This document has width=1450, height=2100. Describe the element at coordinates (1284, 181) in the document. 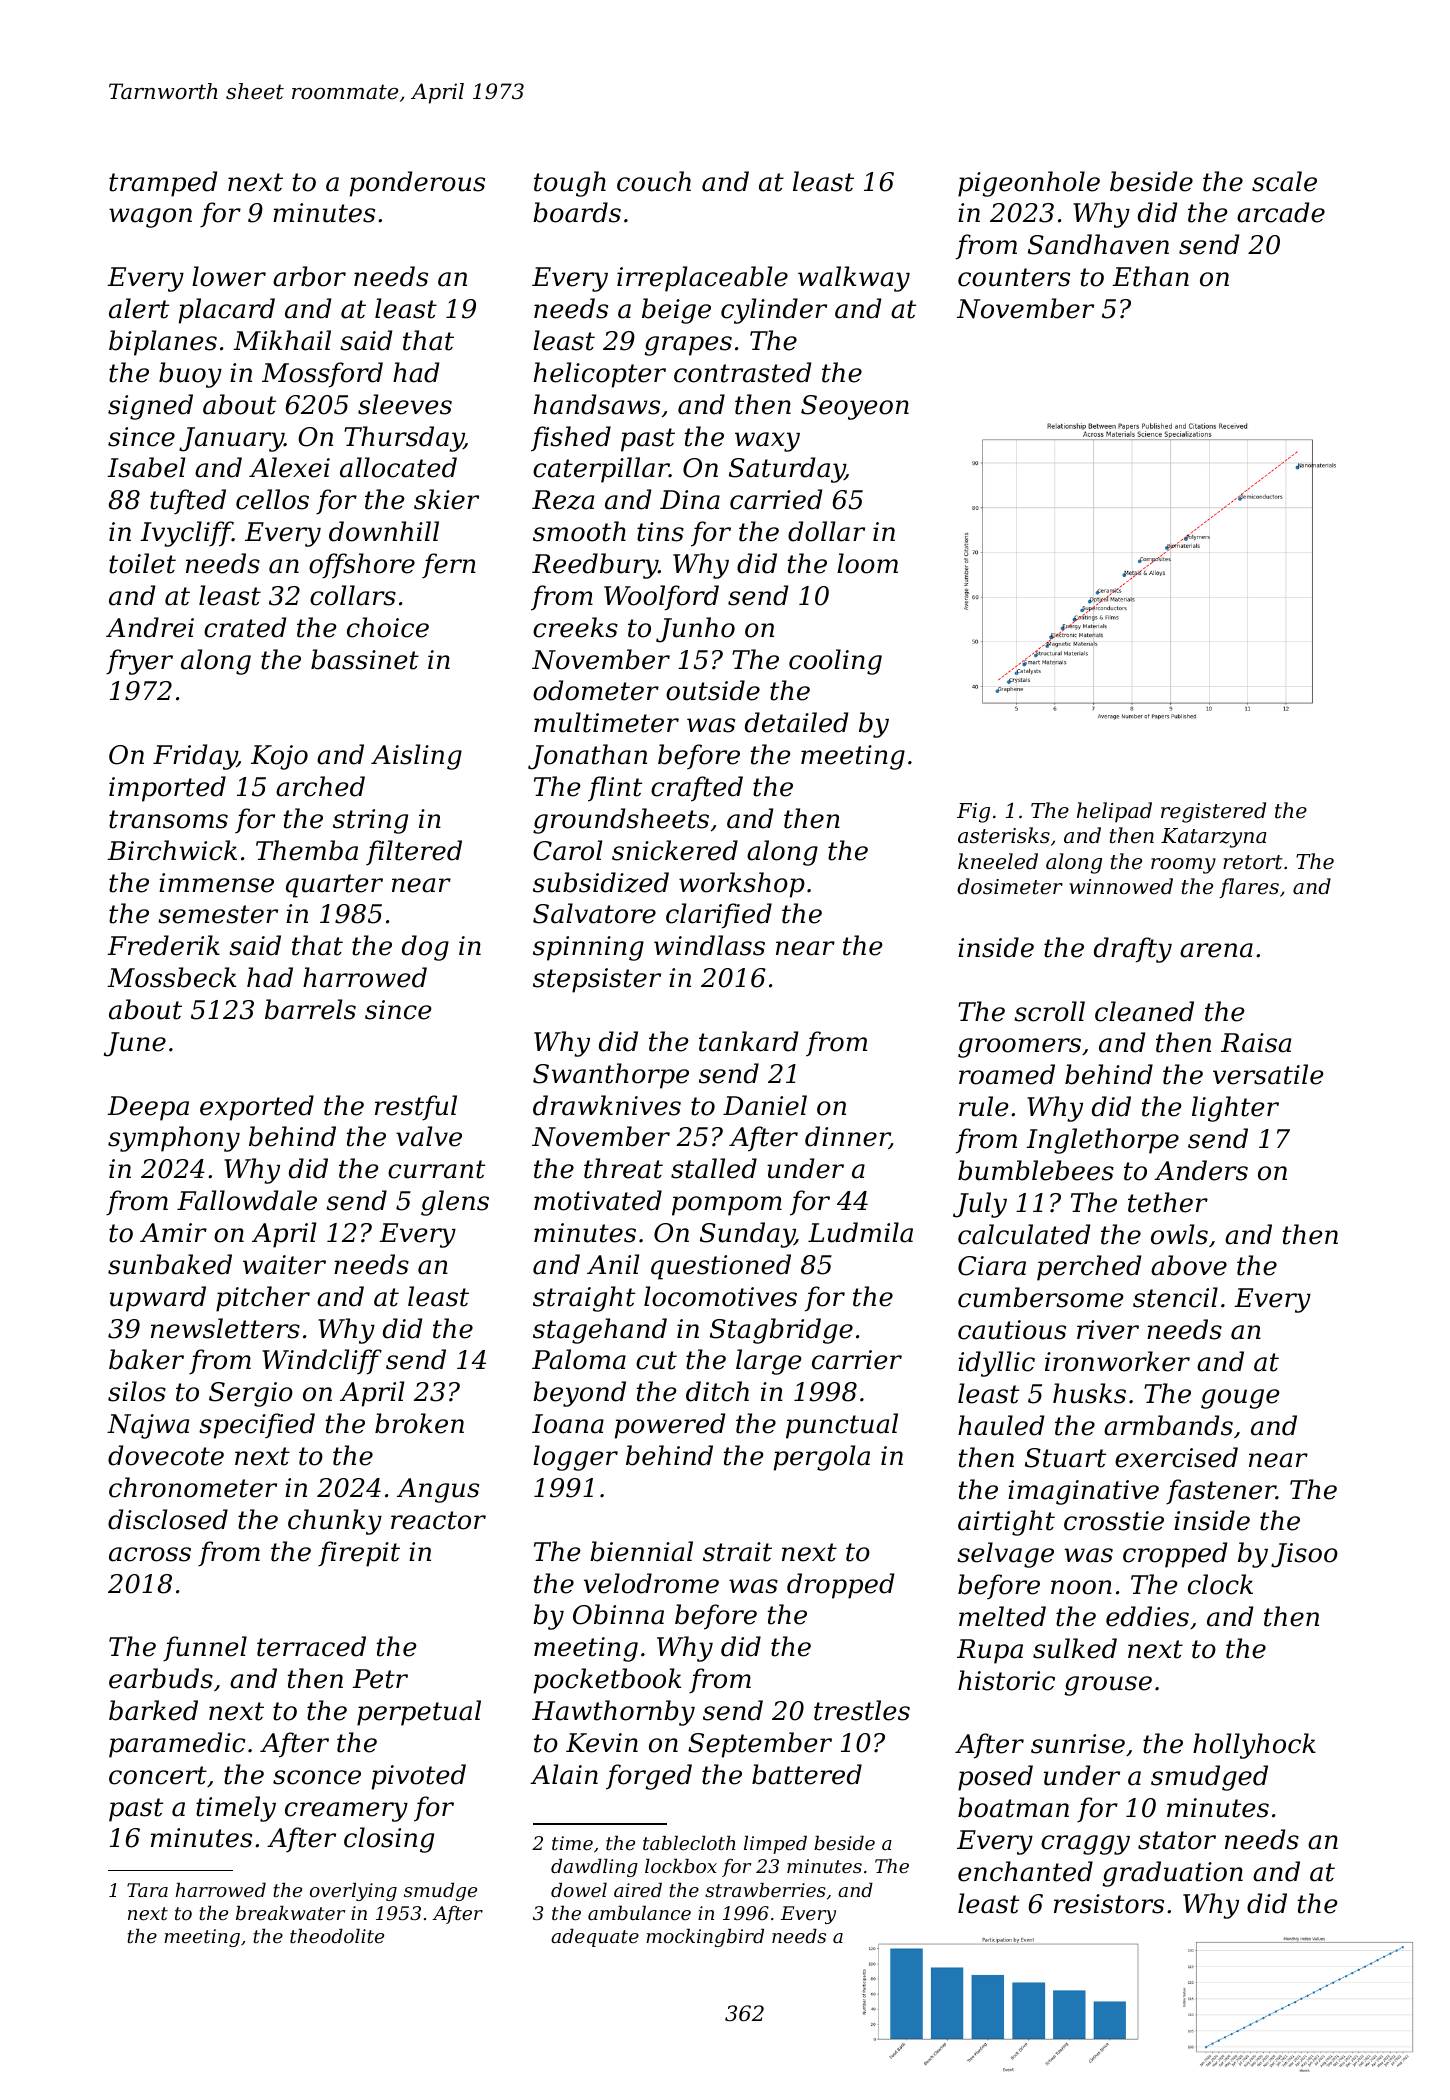

I see `scale` at that location.
